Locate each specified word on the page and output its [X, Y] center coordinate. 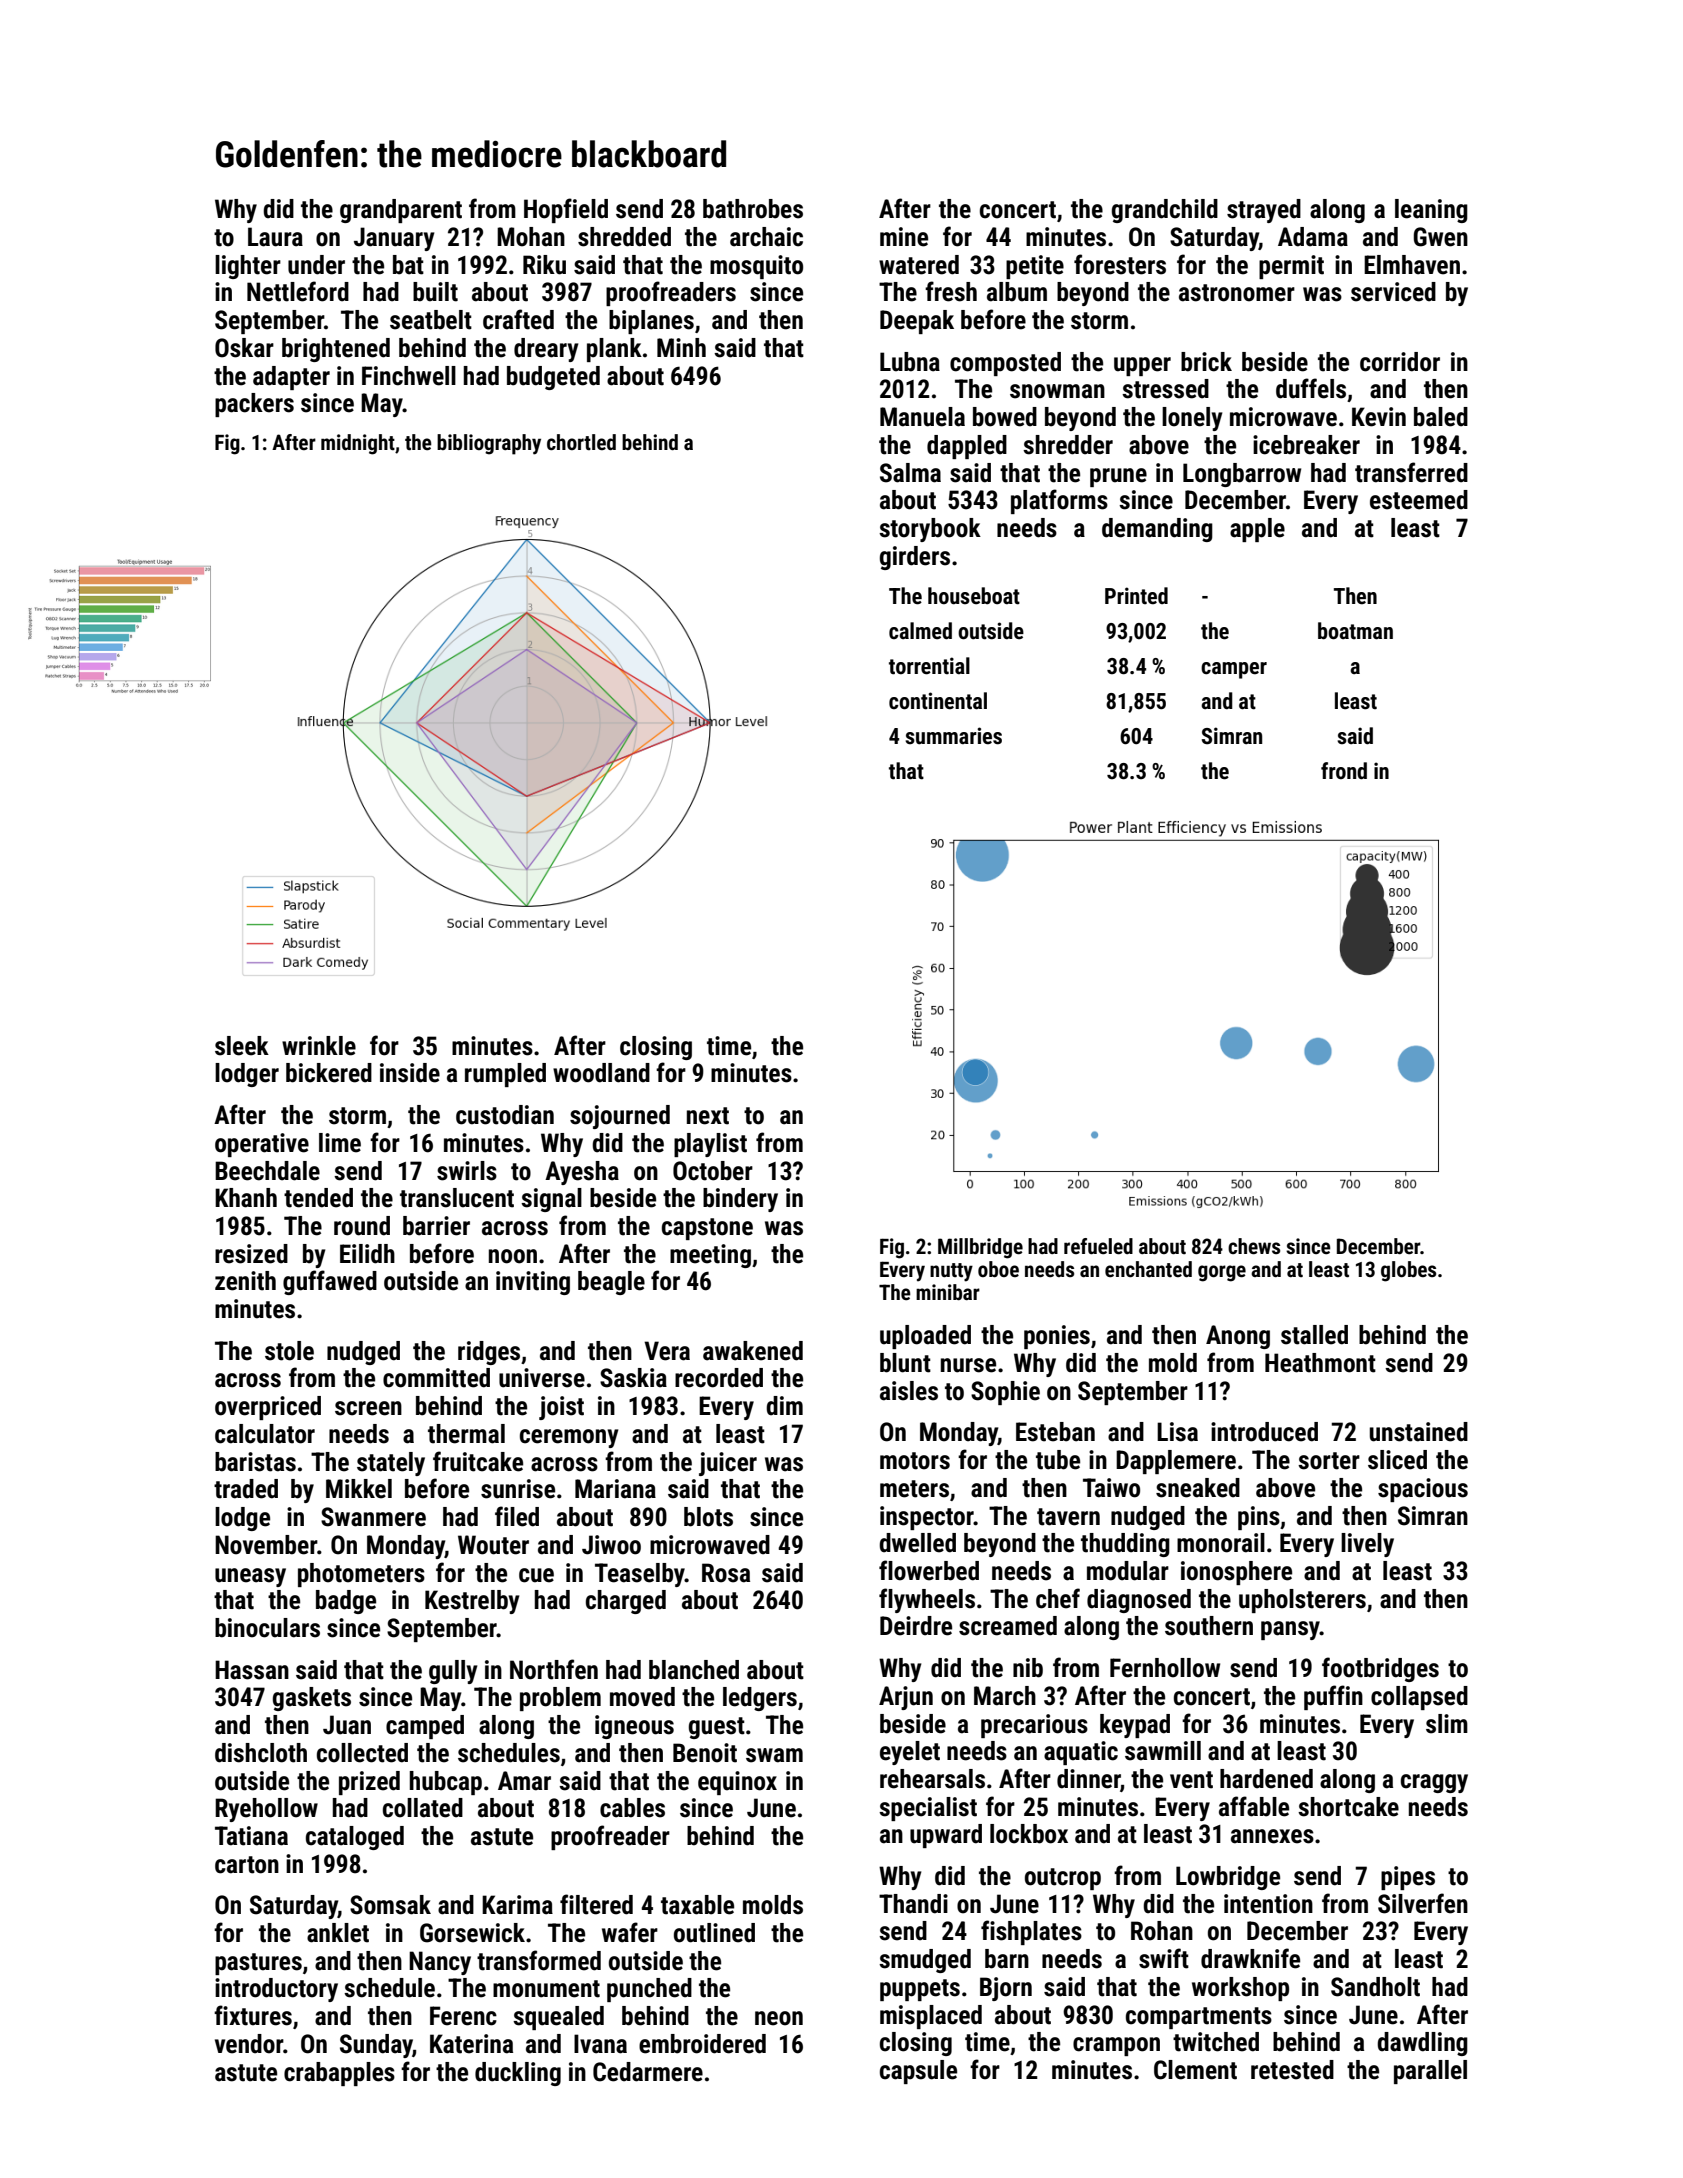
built [435, 292]
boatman [1355, 631]
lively [1367, 1545]
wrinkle [319, 1046]
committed [436, 1378]
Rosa [726, 1573]
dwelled [917, 1543]
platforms [1059, 501]
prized [369, 1783]
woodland [601, 1073]
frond [1344, 771]
